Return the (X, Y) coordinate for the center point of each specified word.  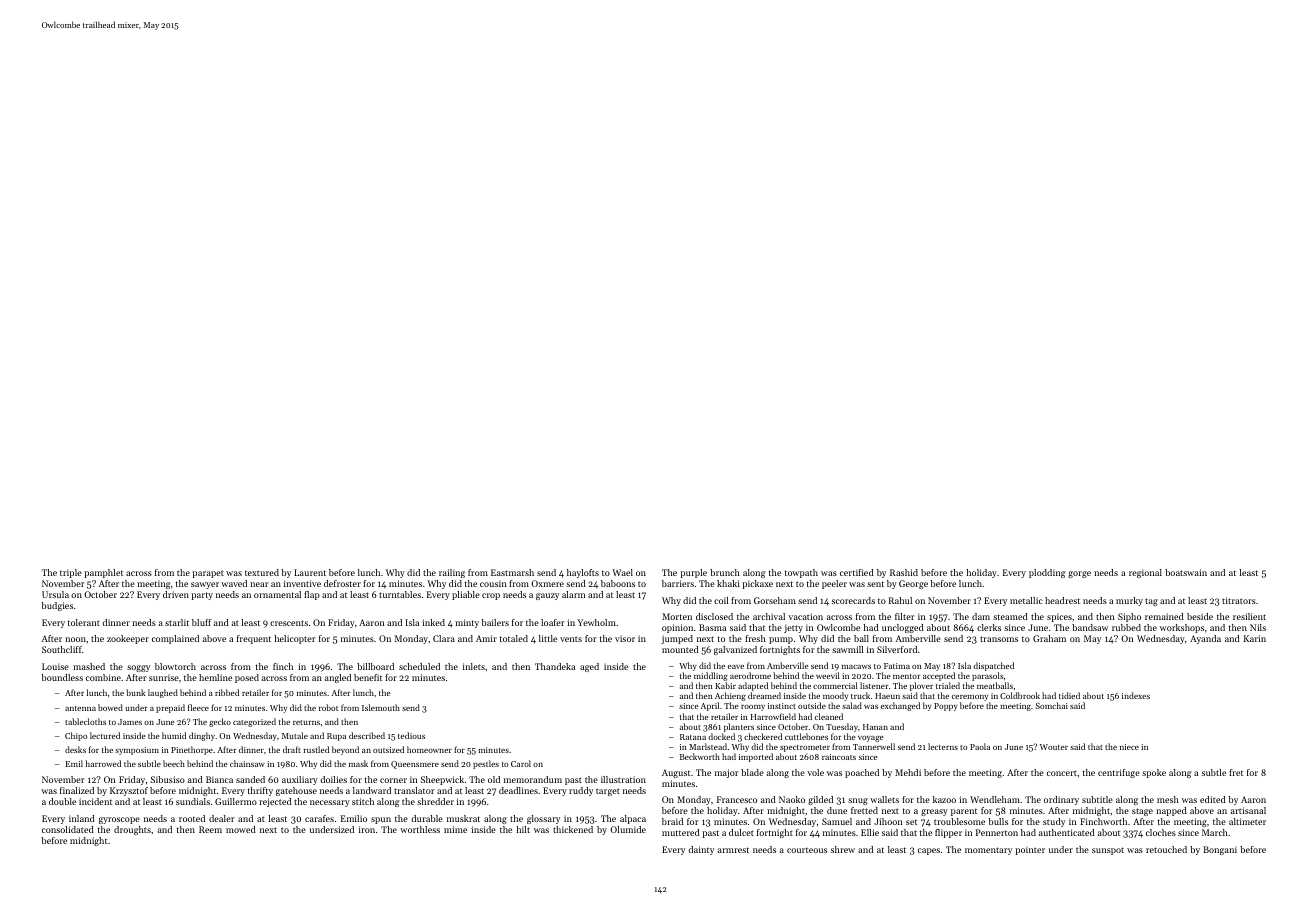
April (710, 706)
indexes (1136, 695)
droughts (132, 830)
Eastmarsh (512, 572)
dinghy (202, 736)
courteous (807, 850)
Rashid (904, 572)
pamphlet (103, 573)
